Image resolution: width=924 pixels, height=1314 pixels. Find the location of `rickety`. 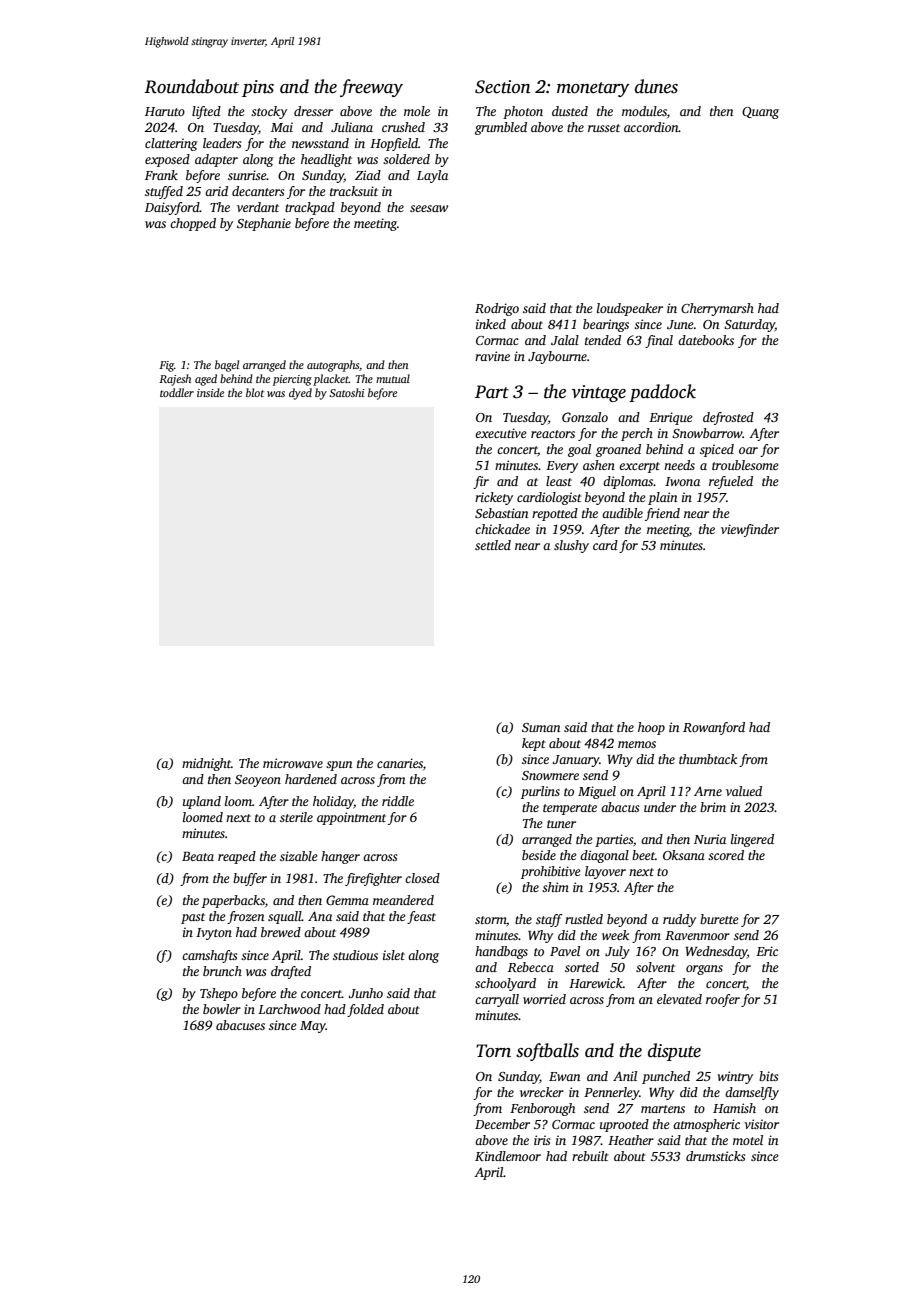

rickety is located at coordinates (494, 498).
